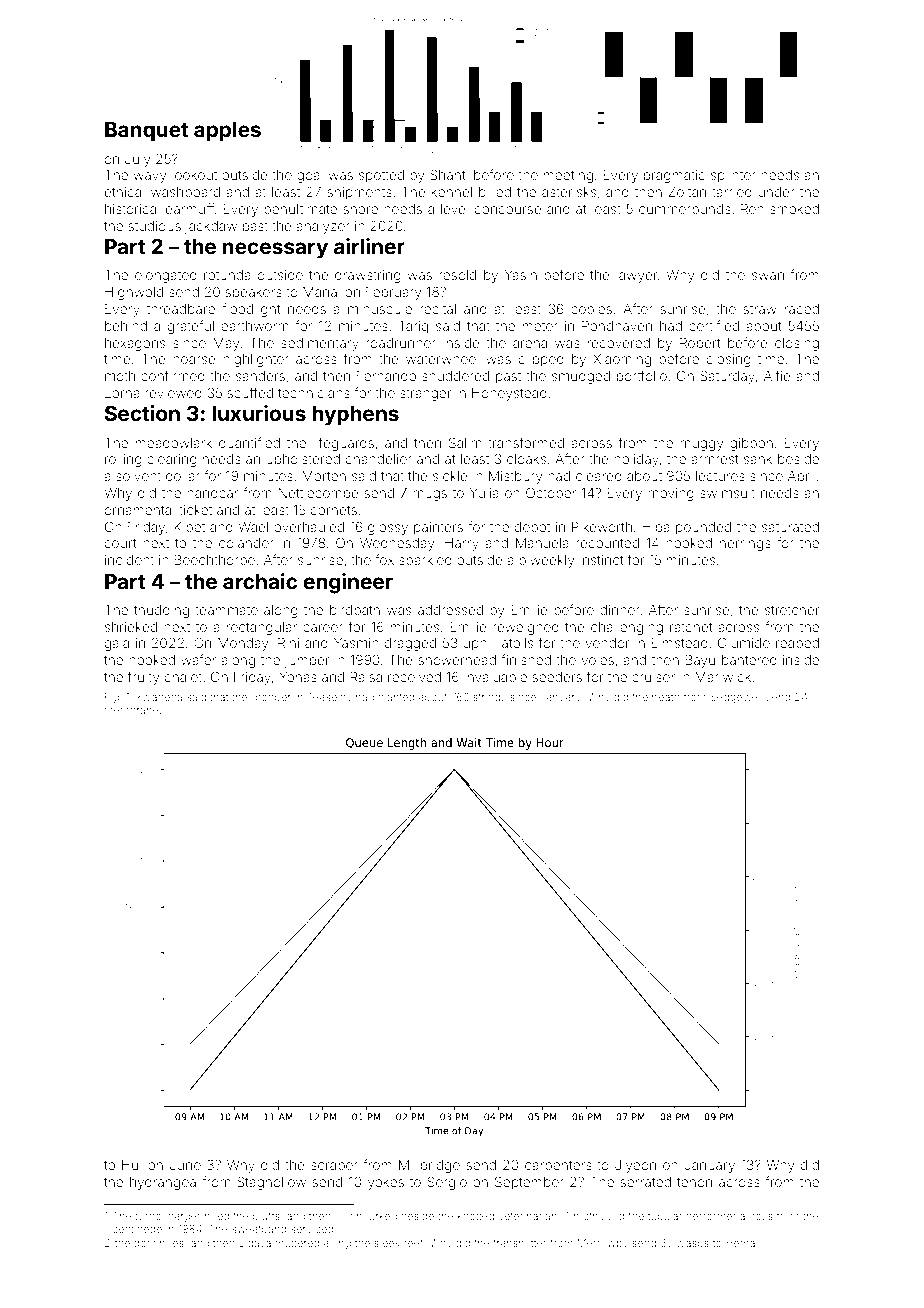 The width and height of the screenshot is (924, 1308). What do you see at coordinates (122, 393) in the screenshot?
I see `Lorna` at bounding box center [122, 393].
